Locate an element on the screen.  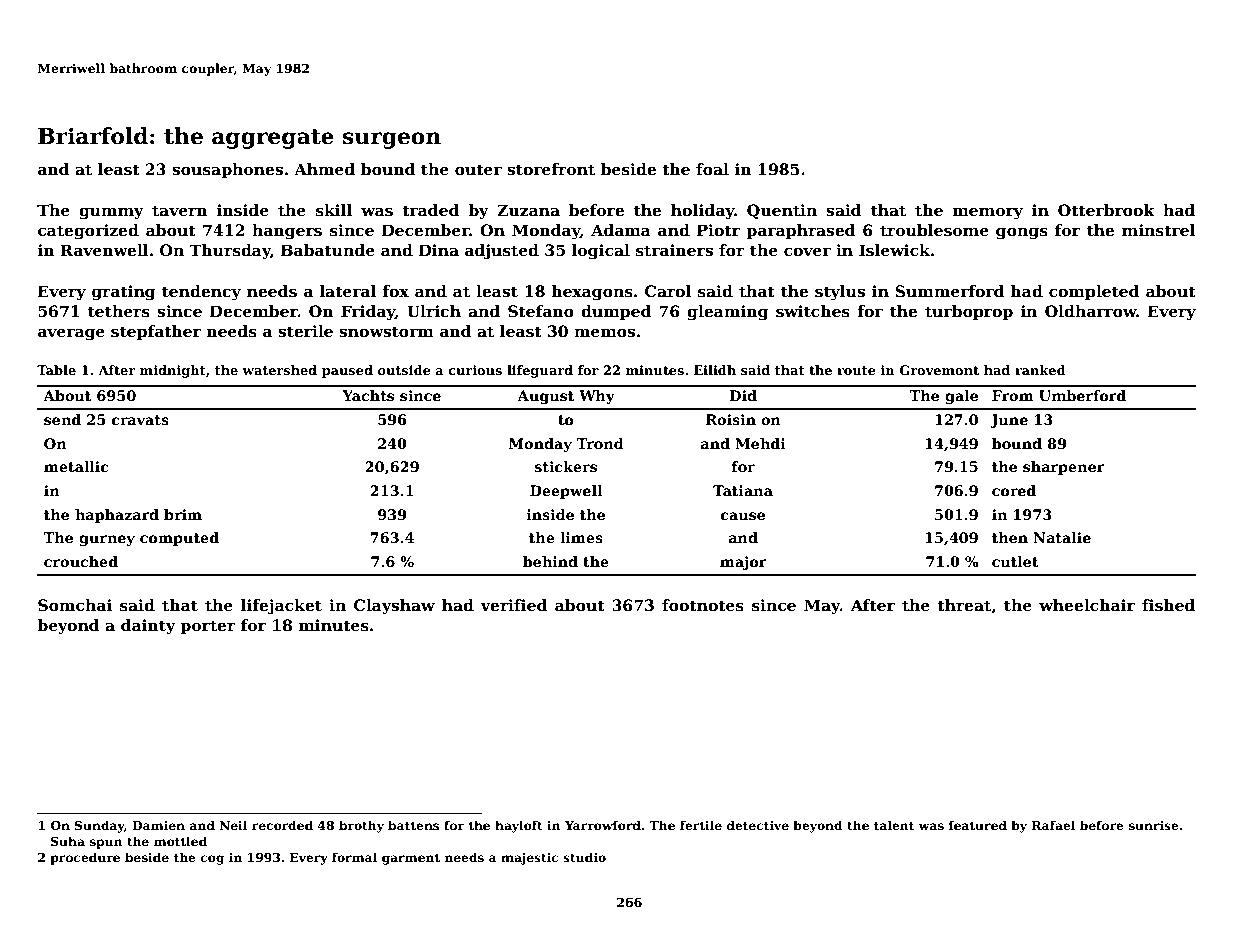
procedure is located at coordinates (85, 858).
